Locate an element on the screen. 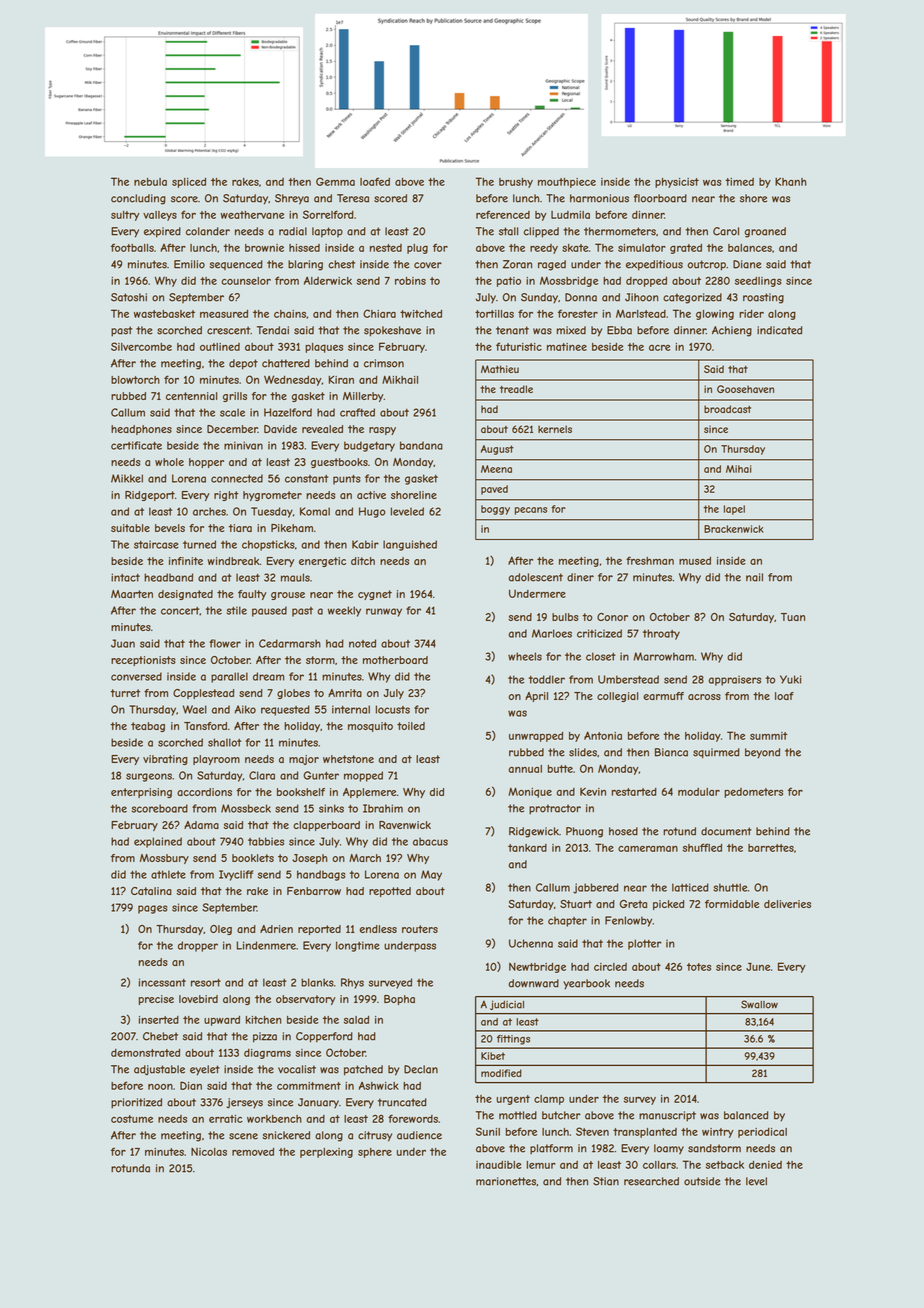 Image resolution: width=924 pixels, height=1308 pixels. circled is located at coordinates (610, 967).
